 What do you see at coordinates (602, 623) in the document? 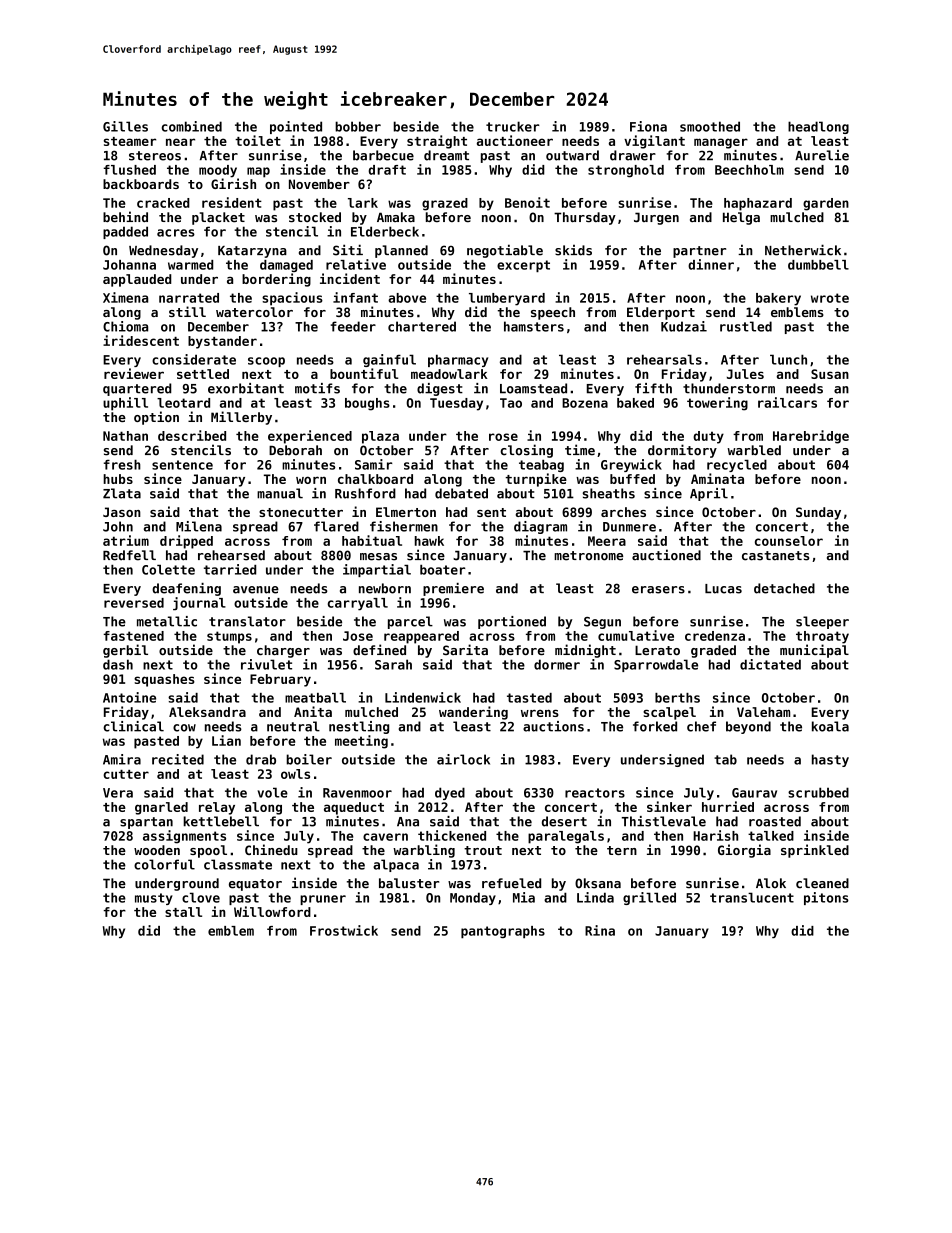
I see `Segun` at bounding box center [602, 623].
